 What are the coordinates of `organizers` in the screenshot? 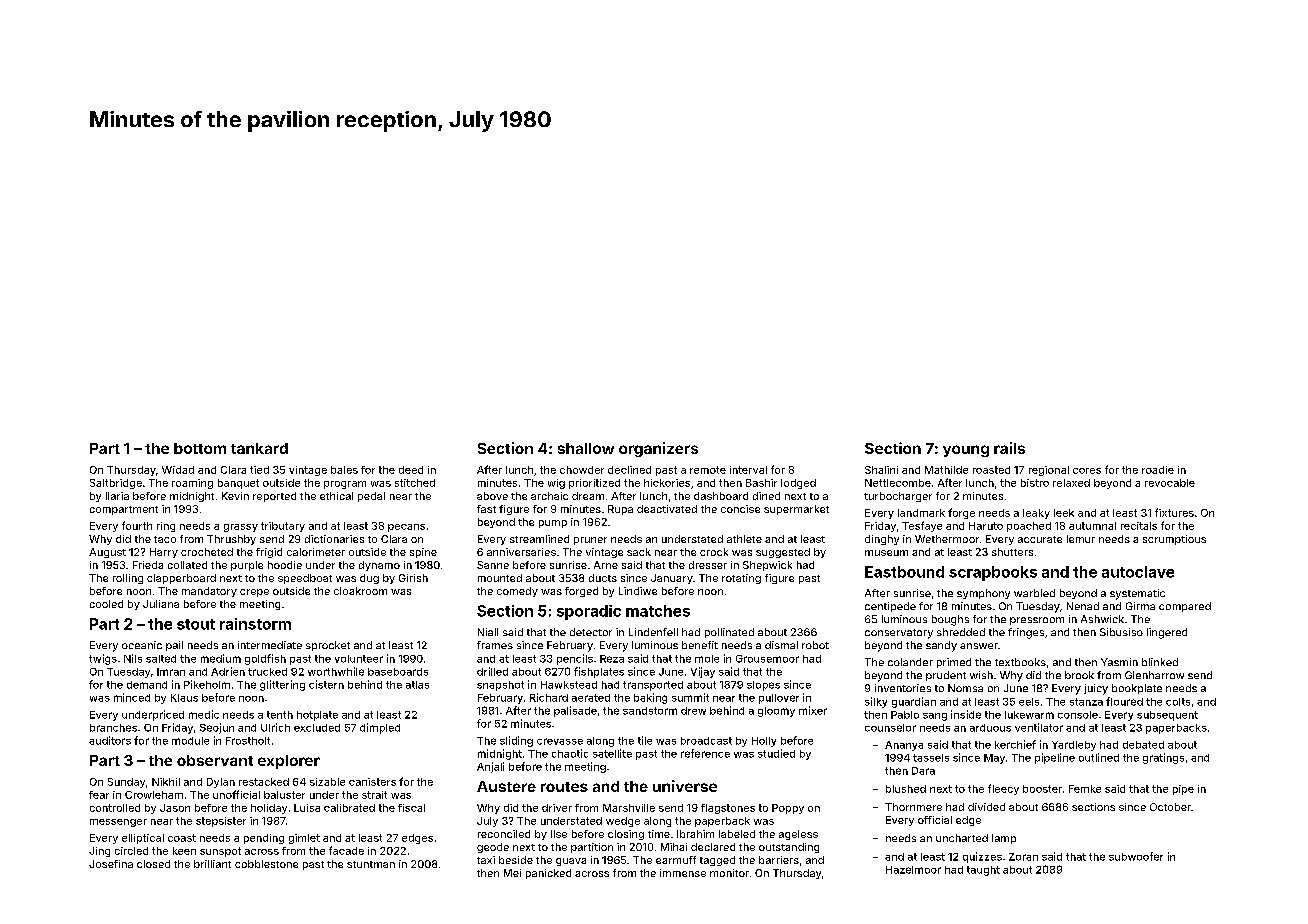 It's located at (658, 449).
